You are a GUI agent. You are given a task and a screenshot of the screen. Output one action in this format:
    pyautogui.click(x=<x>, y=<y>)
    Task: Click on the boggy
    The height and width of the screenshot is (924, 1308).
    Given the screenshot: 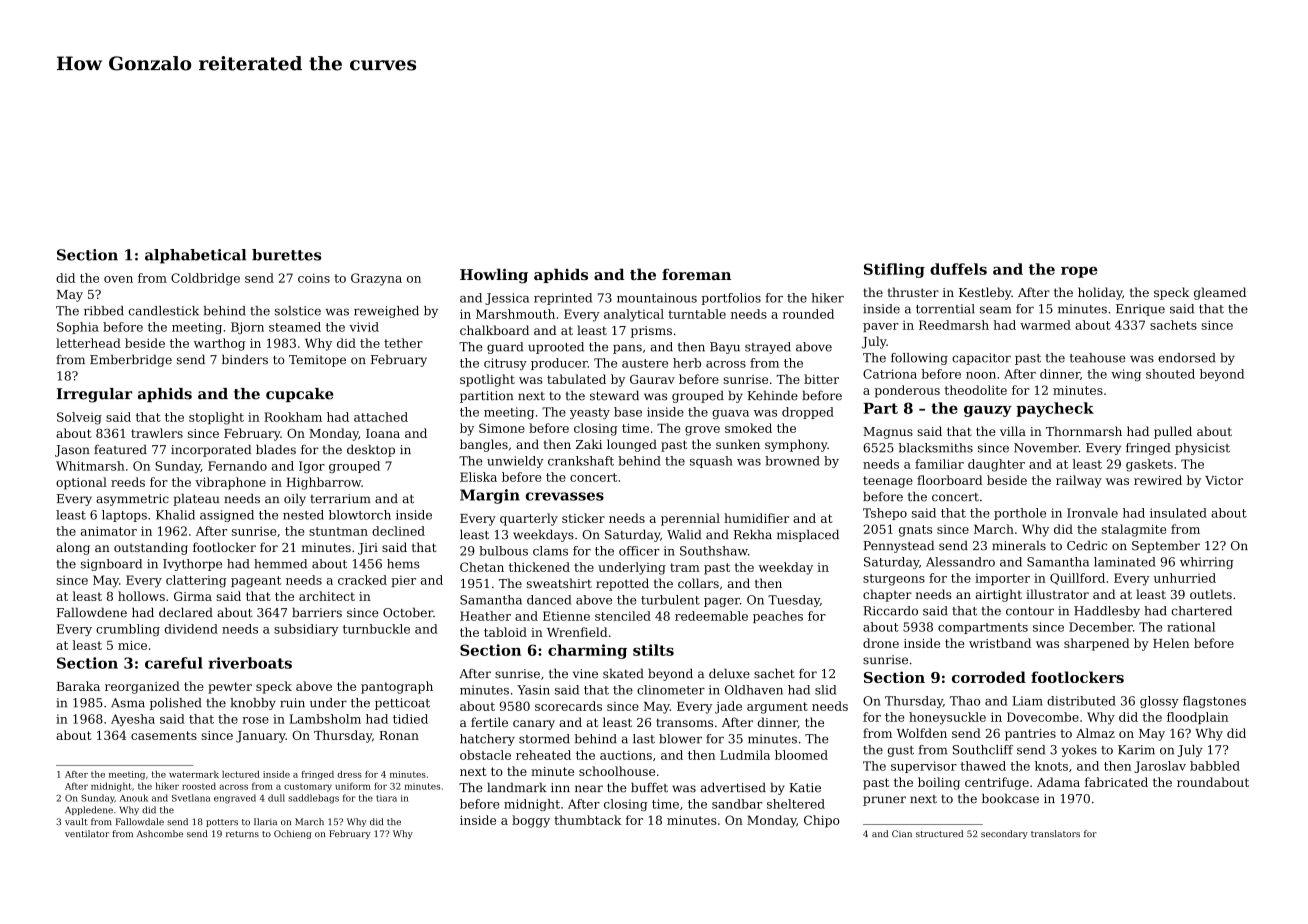 What is the action you would take?
    pyautogui.click(x=531, y=821)
